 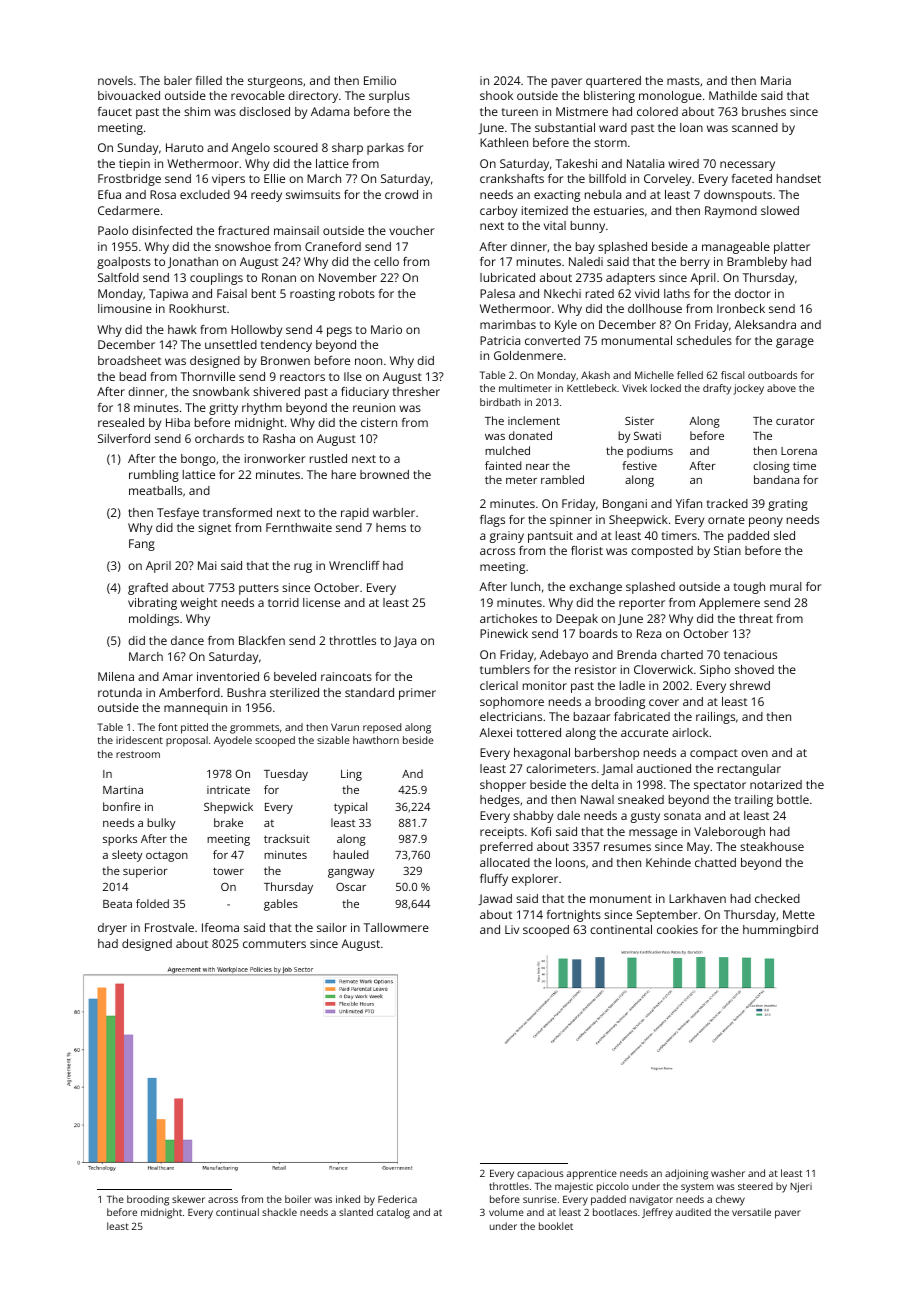 I want to click on moldings, so click(x=154, y=620).
